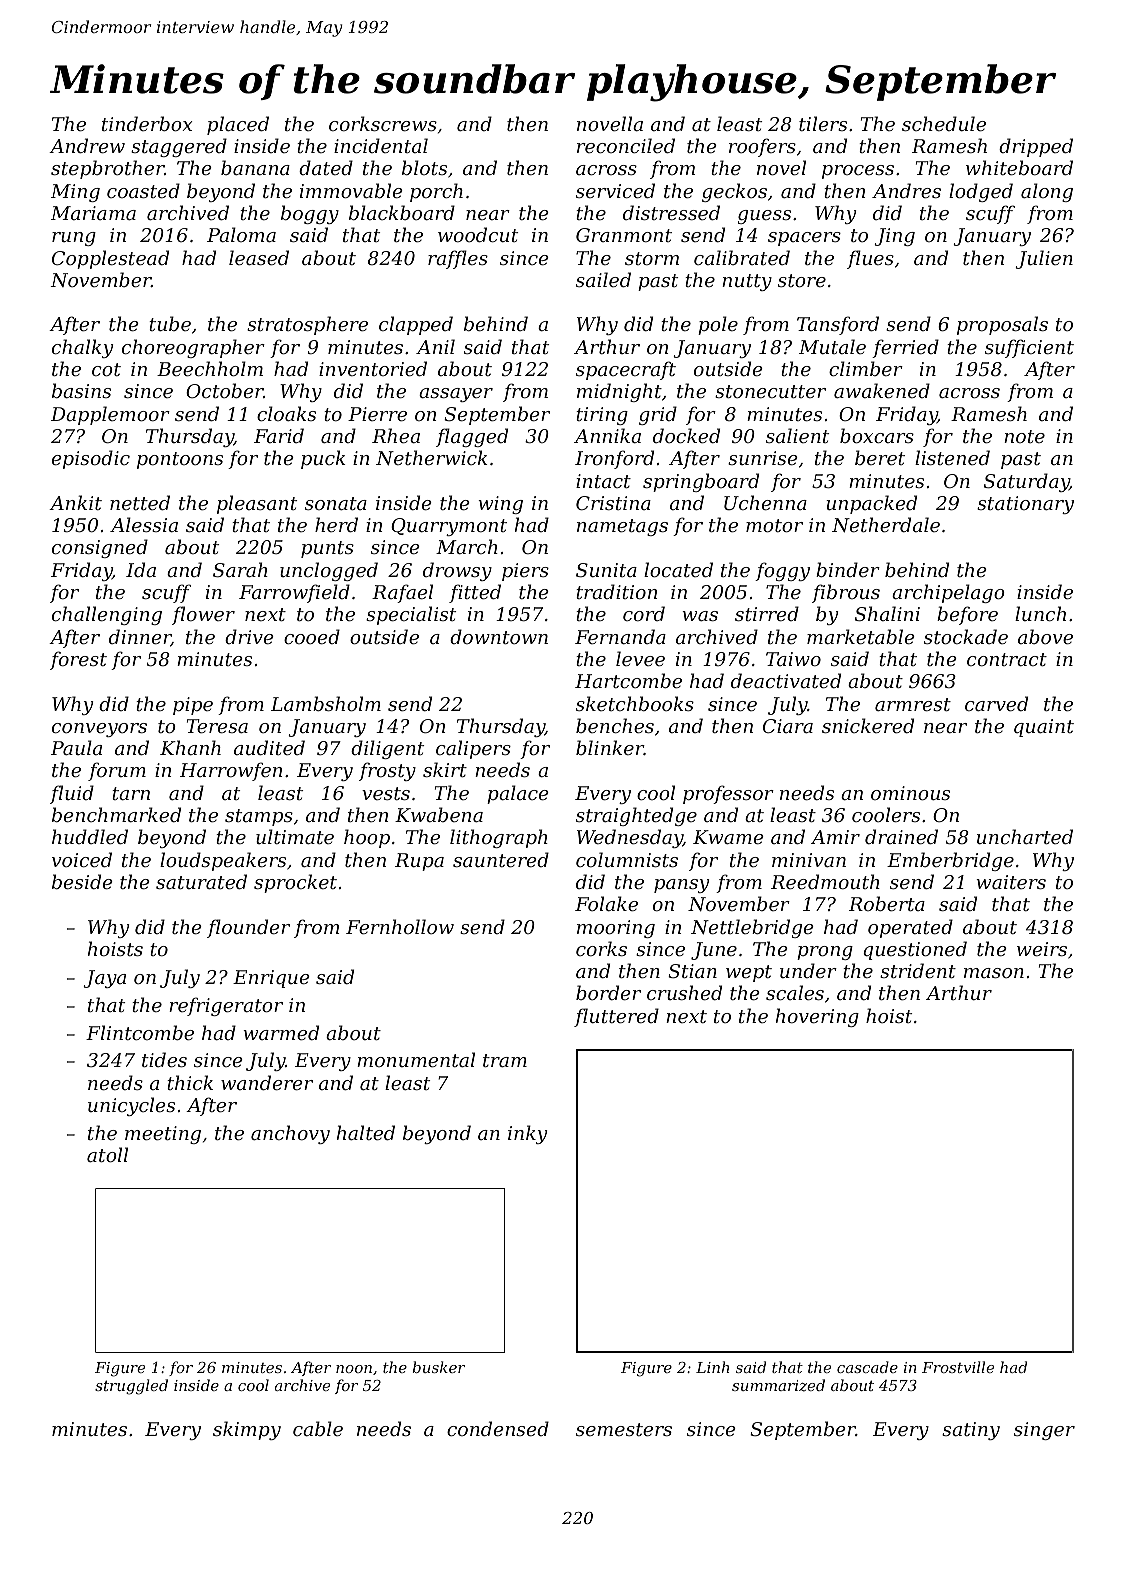  Describe the element at coordinates (104, 979) in the screenshot. I see `Jaya` at that location.
